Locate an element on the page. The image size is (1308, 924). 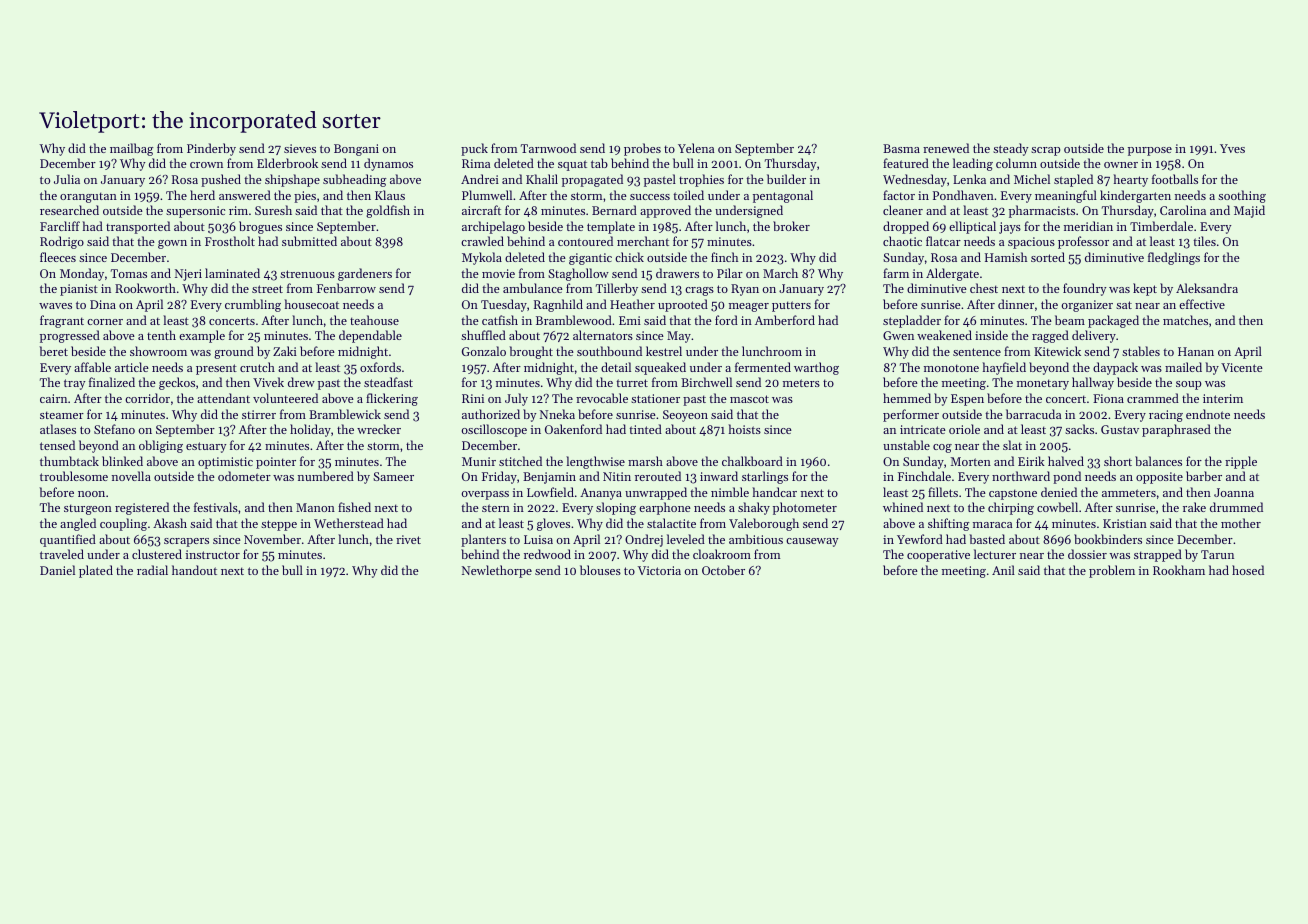
May is located at coordinates (679, 337).
